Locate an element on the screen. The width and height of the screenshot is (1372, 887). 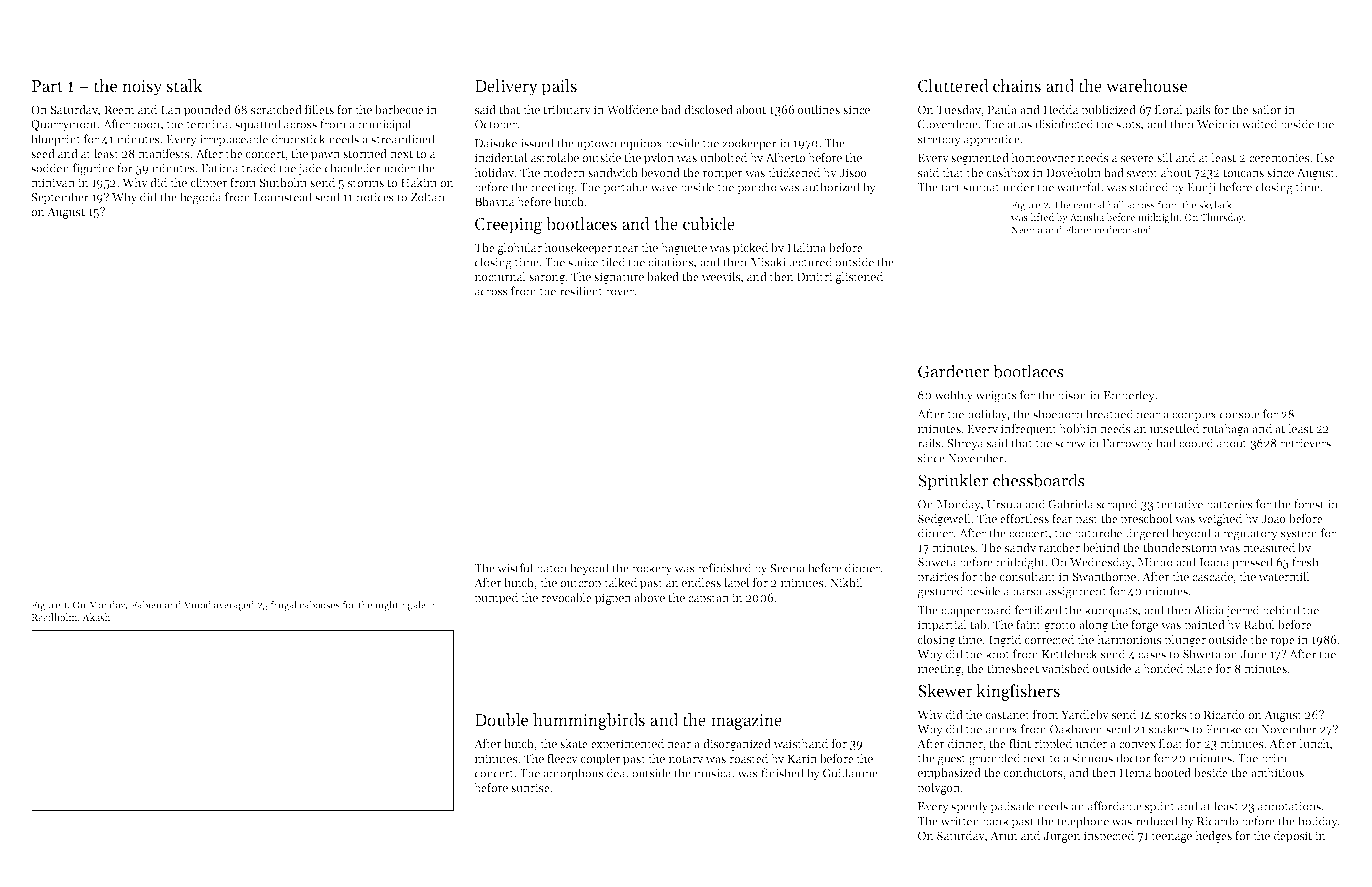
coupler is located at coordinates (601, 760).
